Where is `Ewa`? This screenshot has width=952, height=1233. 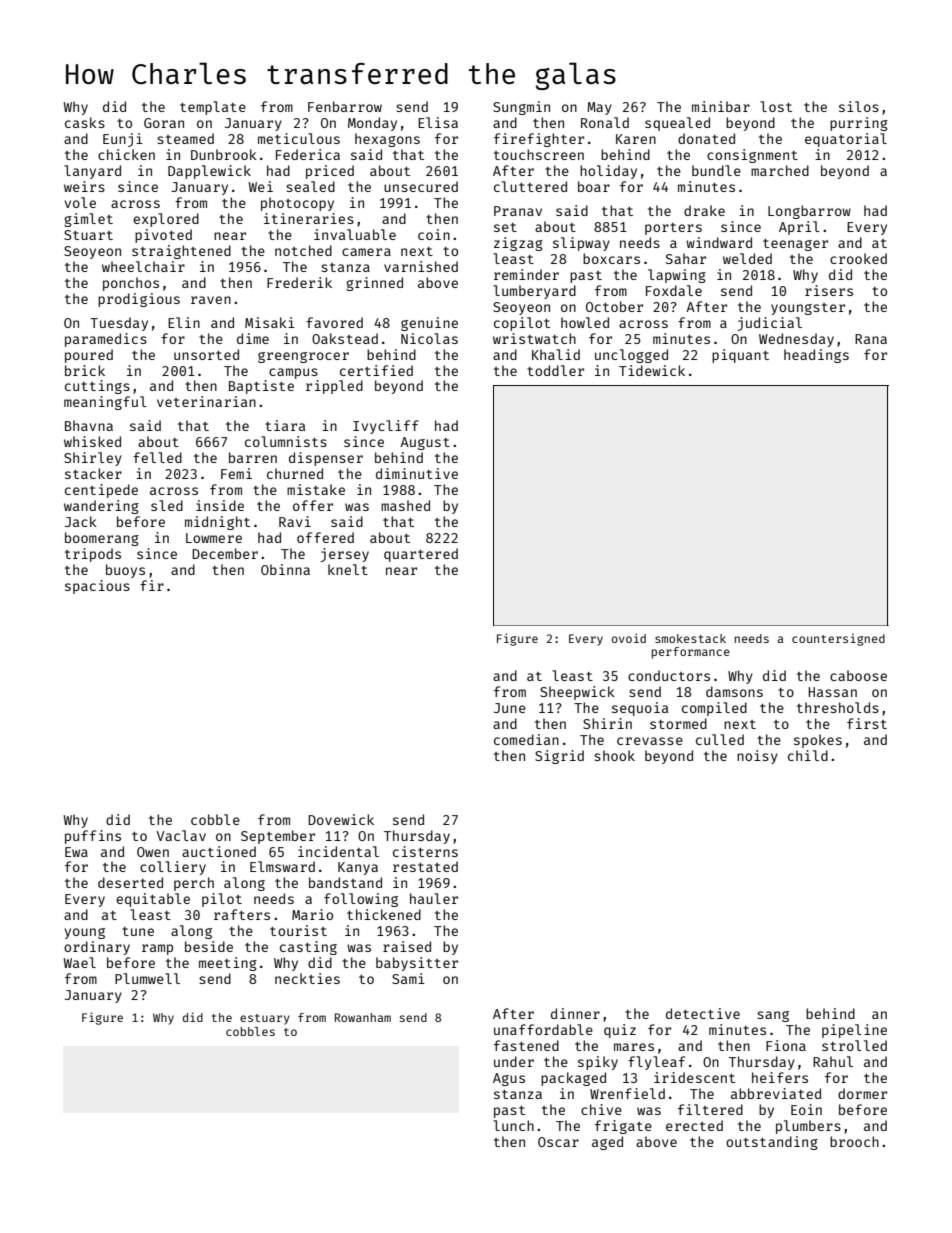
Ewa is located at coordinates (76, 852).
